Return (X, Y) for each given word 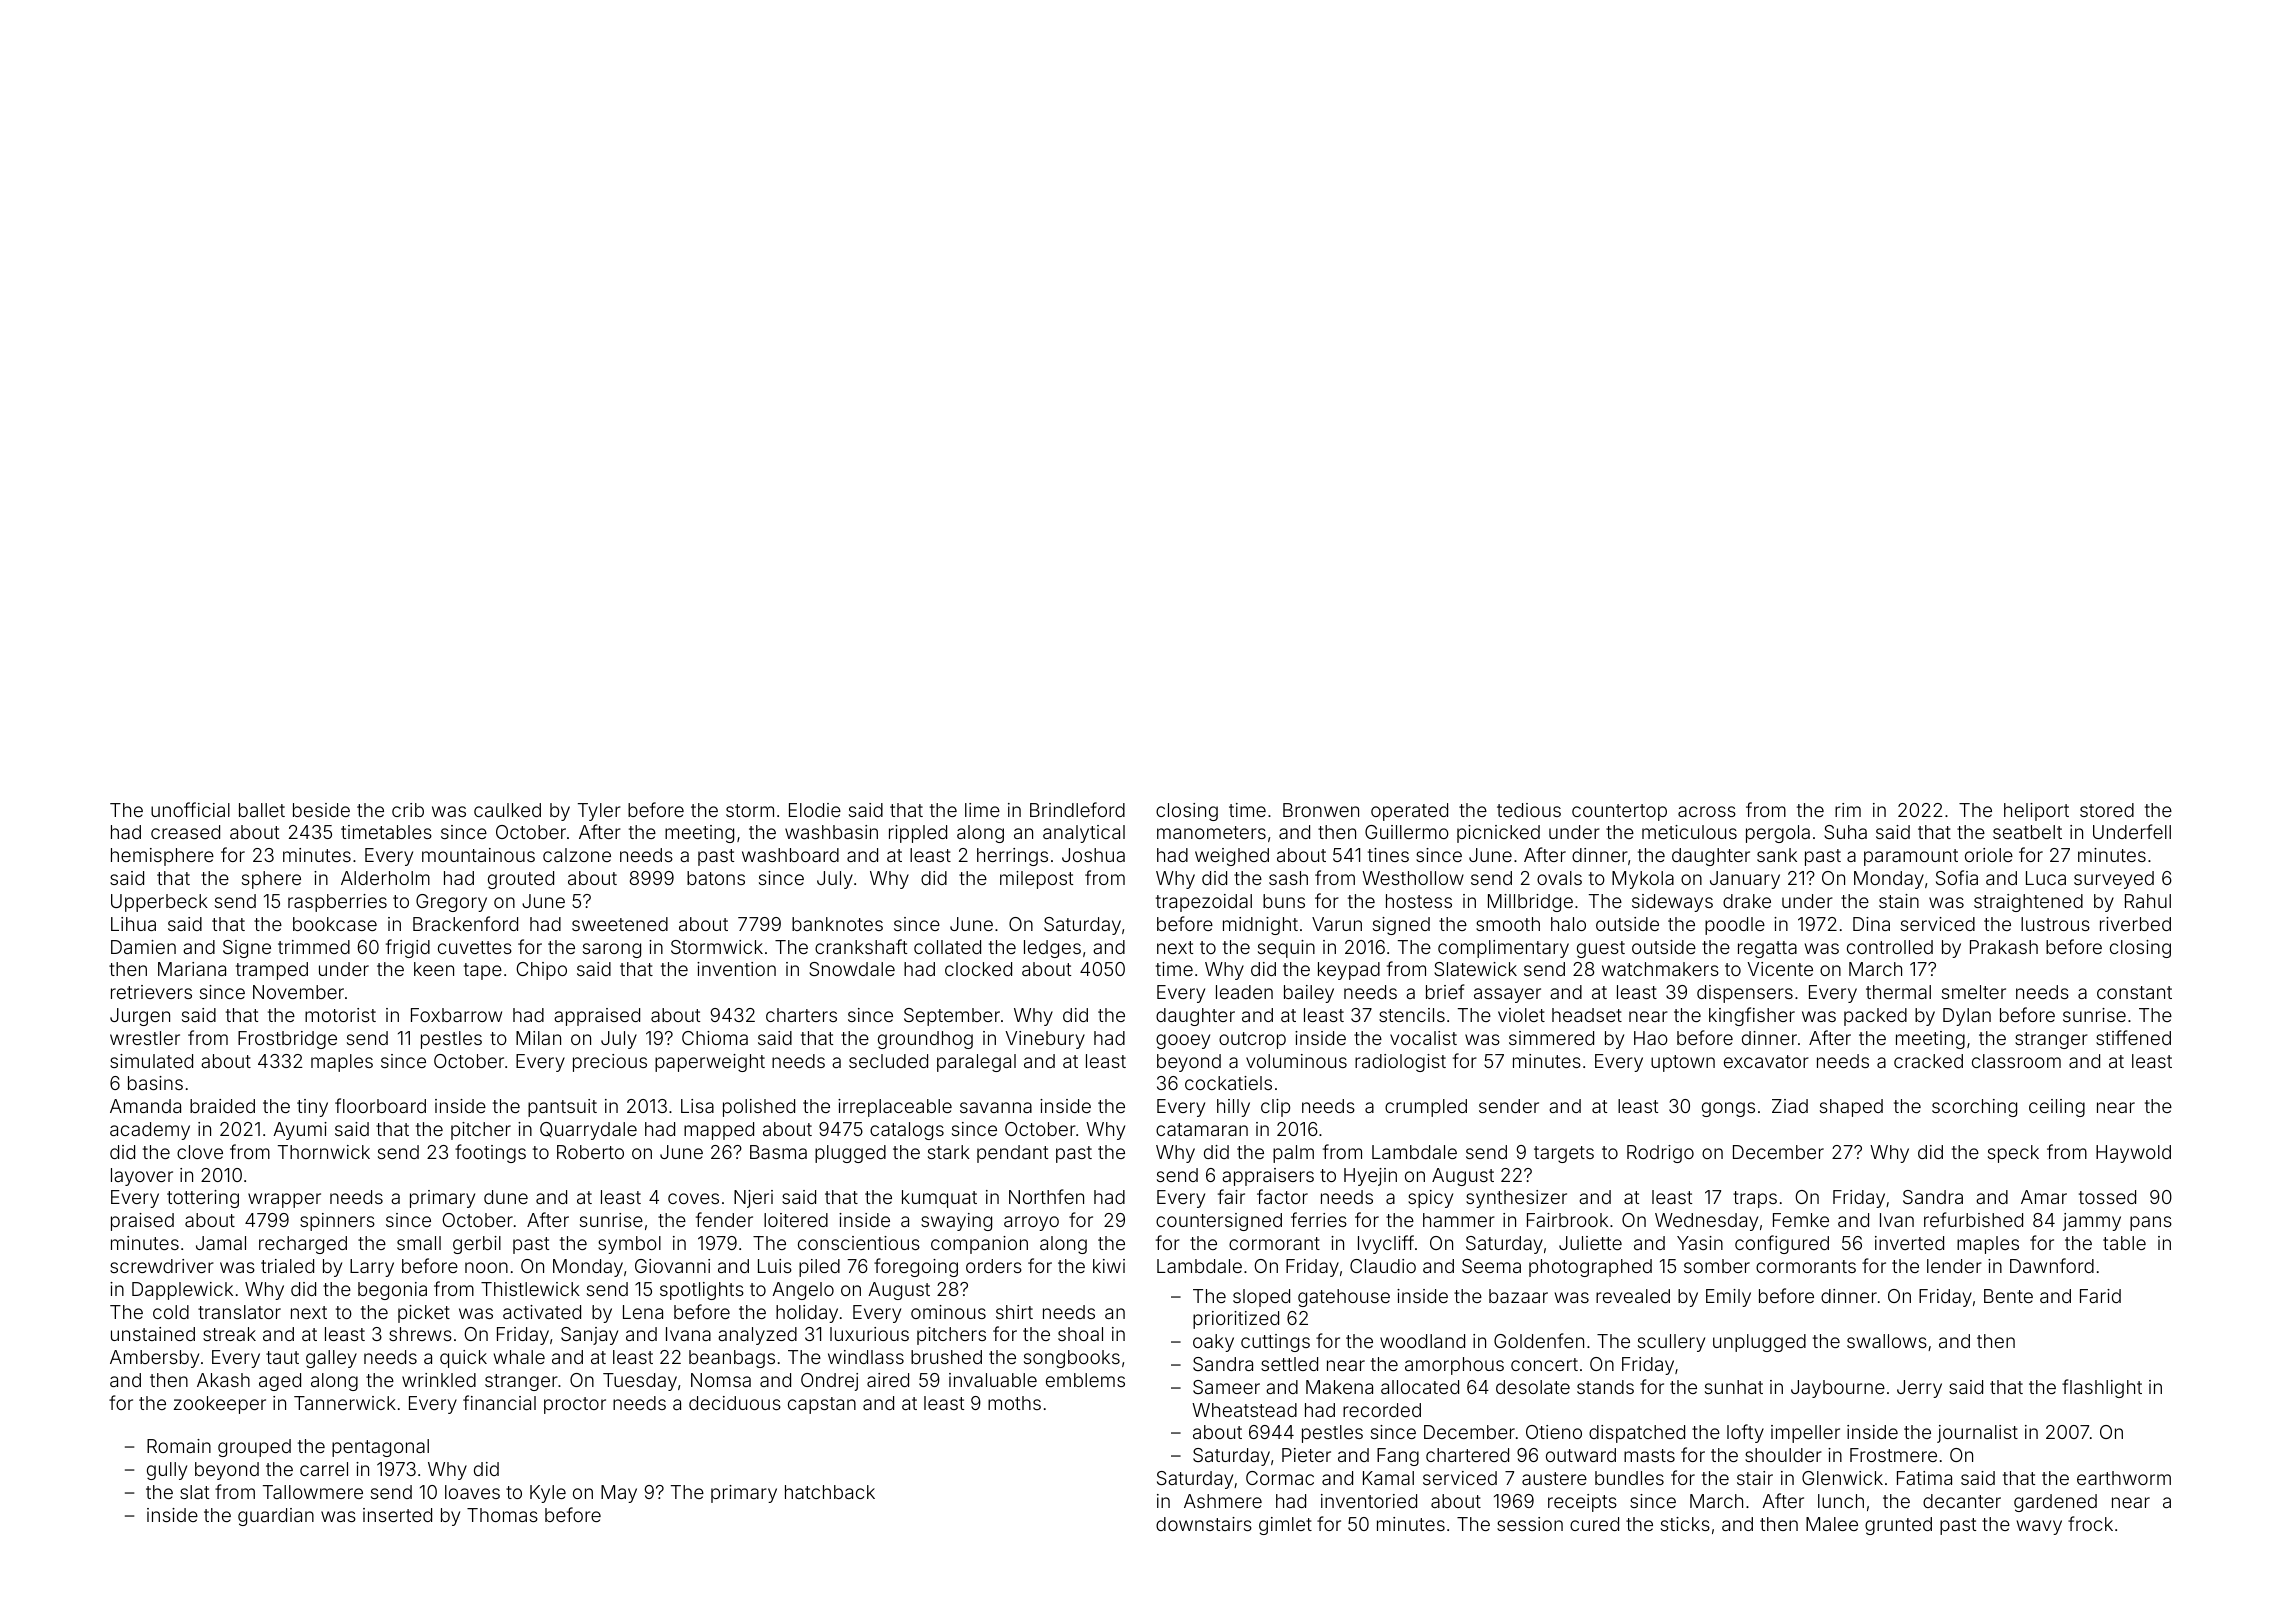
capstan (822, 1405)
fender (724, 1219)
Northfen (1046, 1196)
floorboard (380, 1105)
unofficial (190, 809)
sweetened (620, 924)
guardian (276, 1517)
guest (1601, 949)
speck (2013, 1154)
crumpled (1426, 1108)
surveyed (2114, 880)
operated (1409, 812)
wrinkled (439, 1380)
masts (1649, 1455)
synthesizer (1516, 1199)
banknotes (837, 924)
